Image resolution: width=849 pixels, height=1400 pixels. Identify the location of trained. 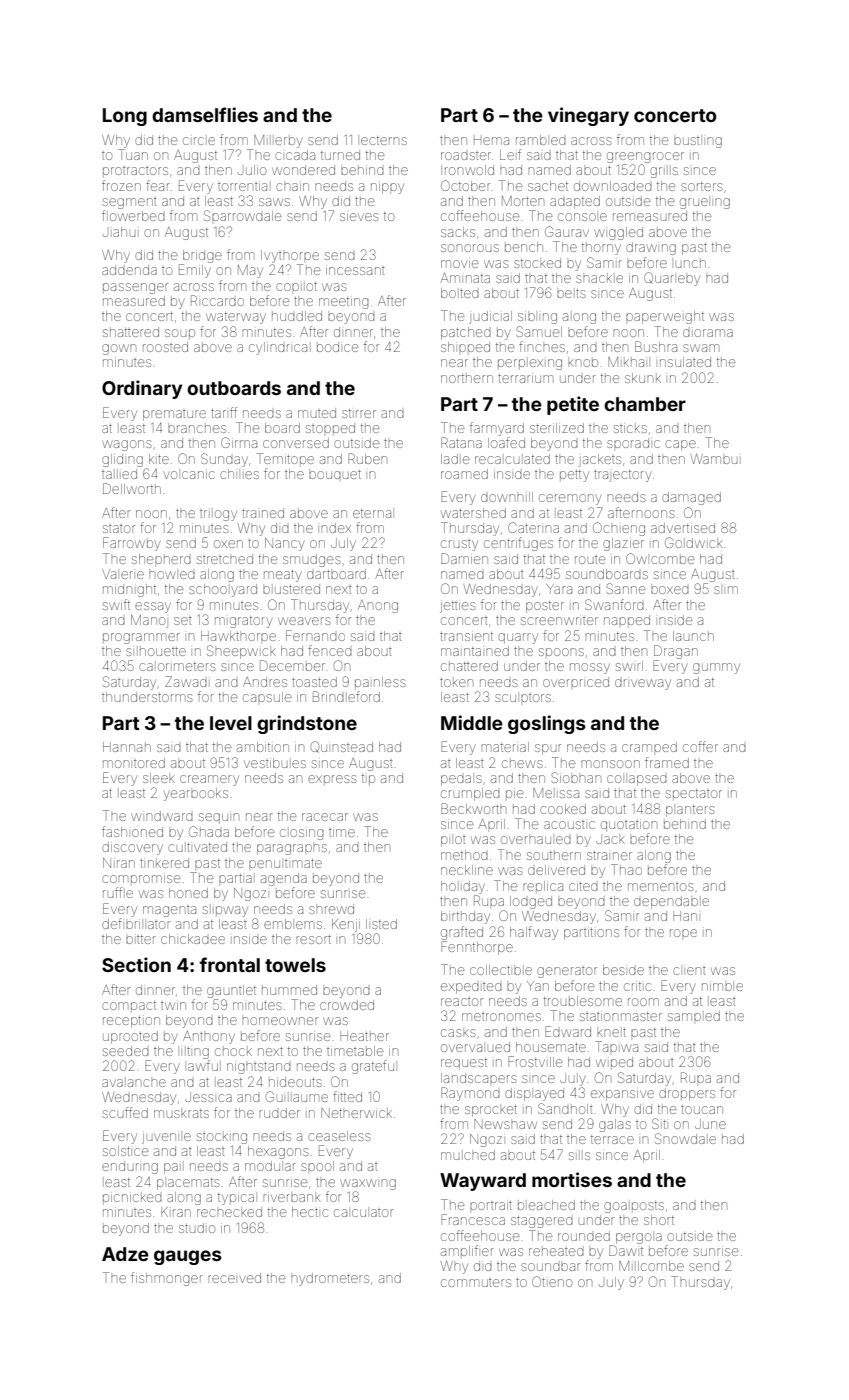
(263, 513).
